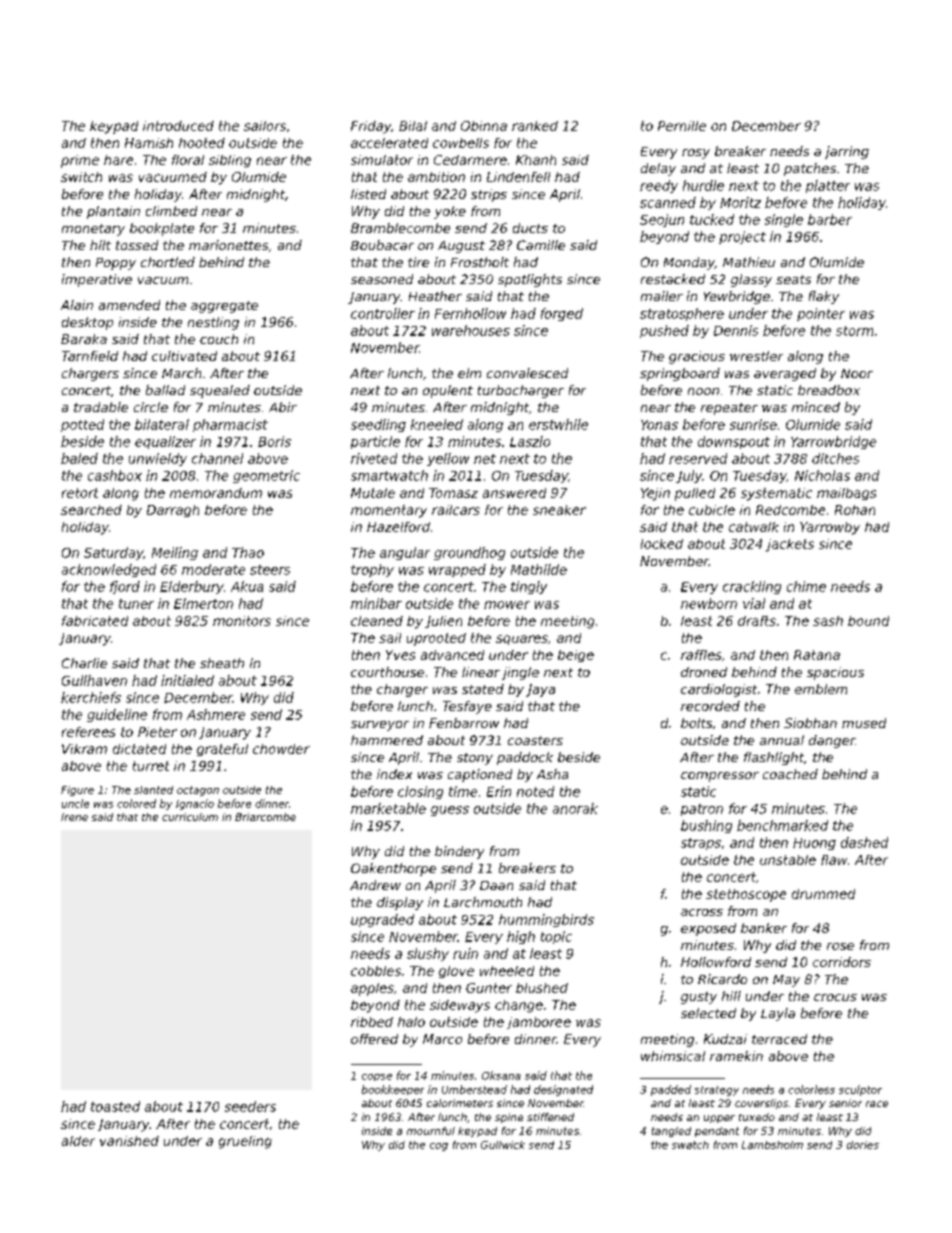  What do you see at coordinates (860, 1090) in the image?
I see `sculptor` at bounding box center [860, 1090].
